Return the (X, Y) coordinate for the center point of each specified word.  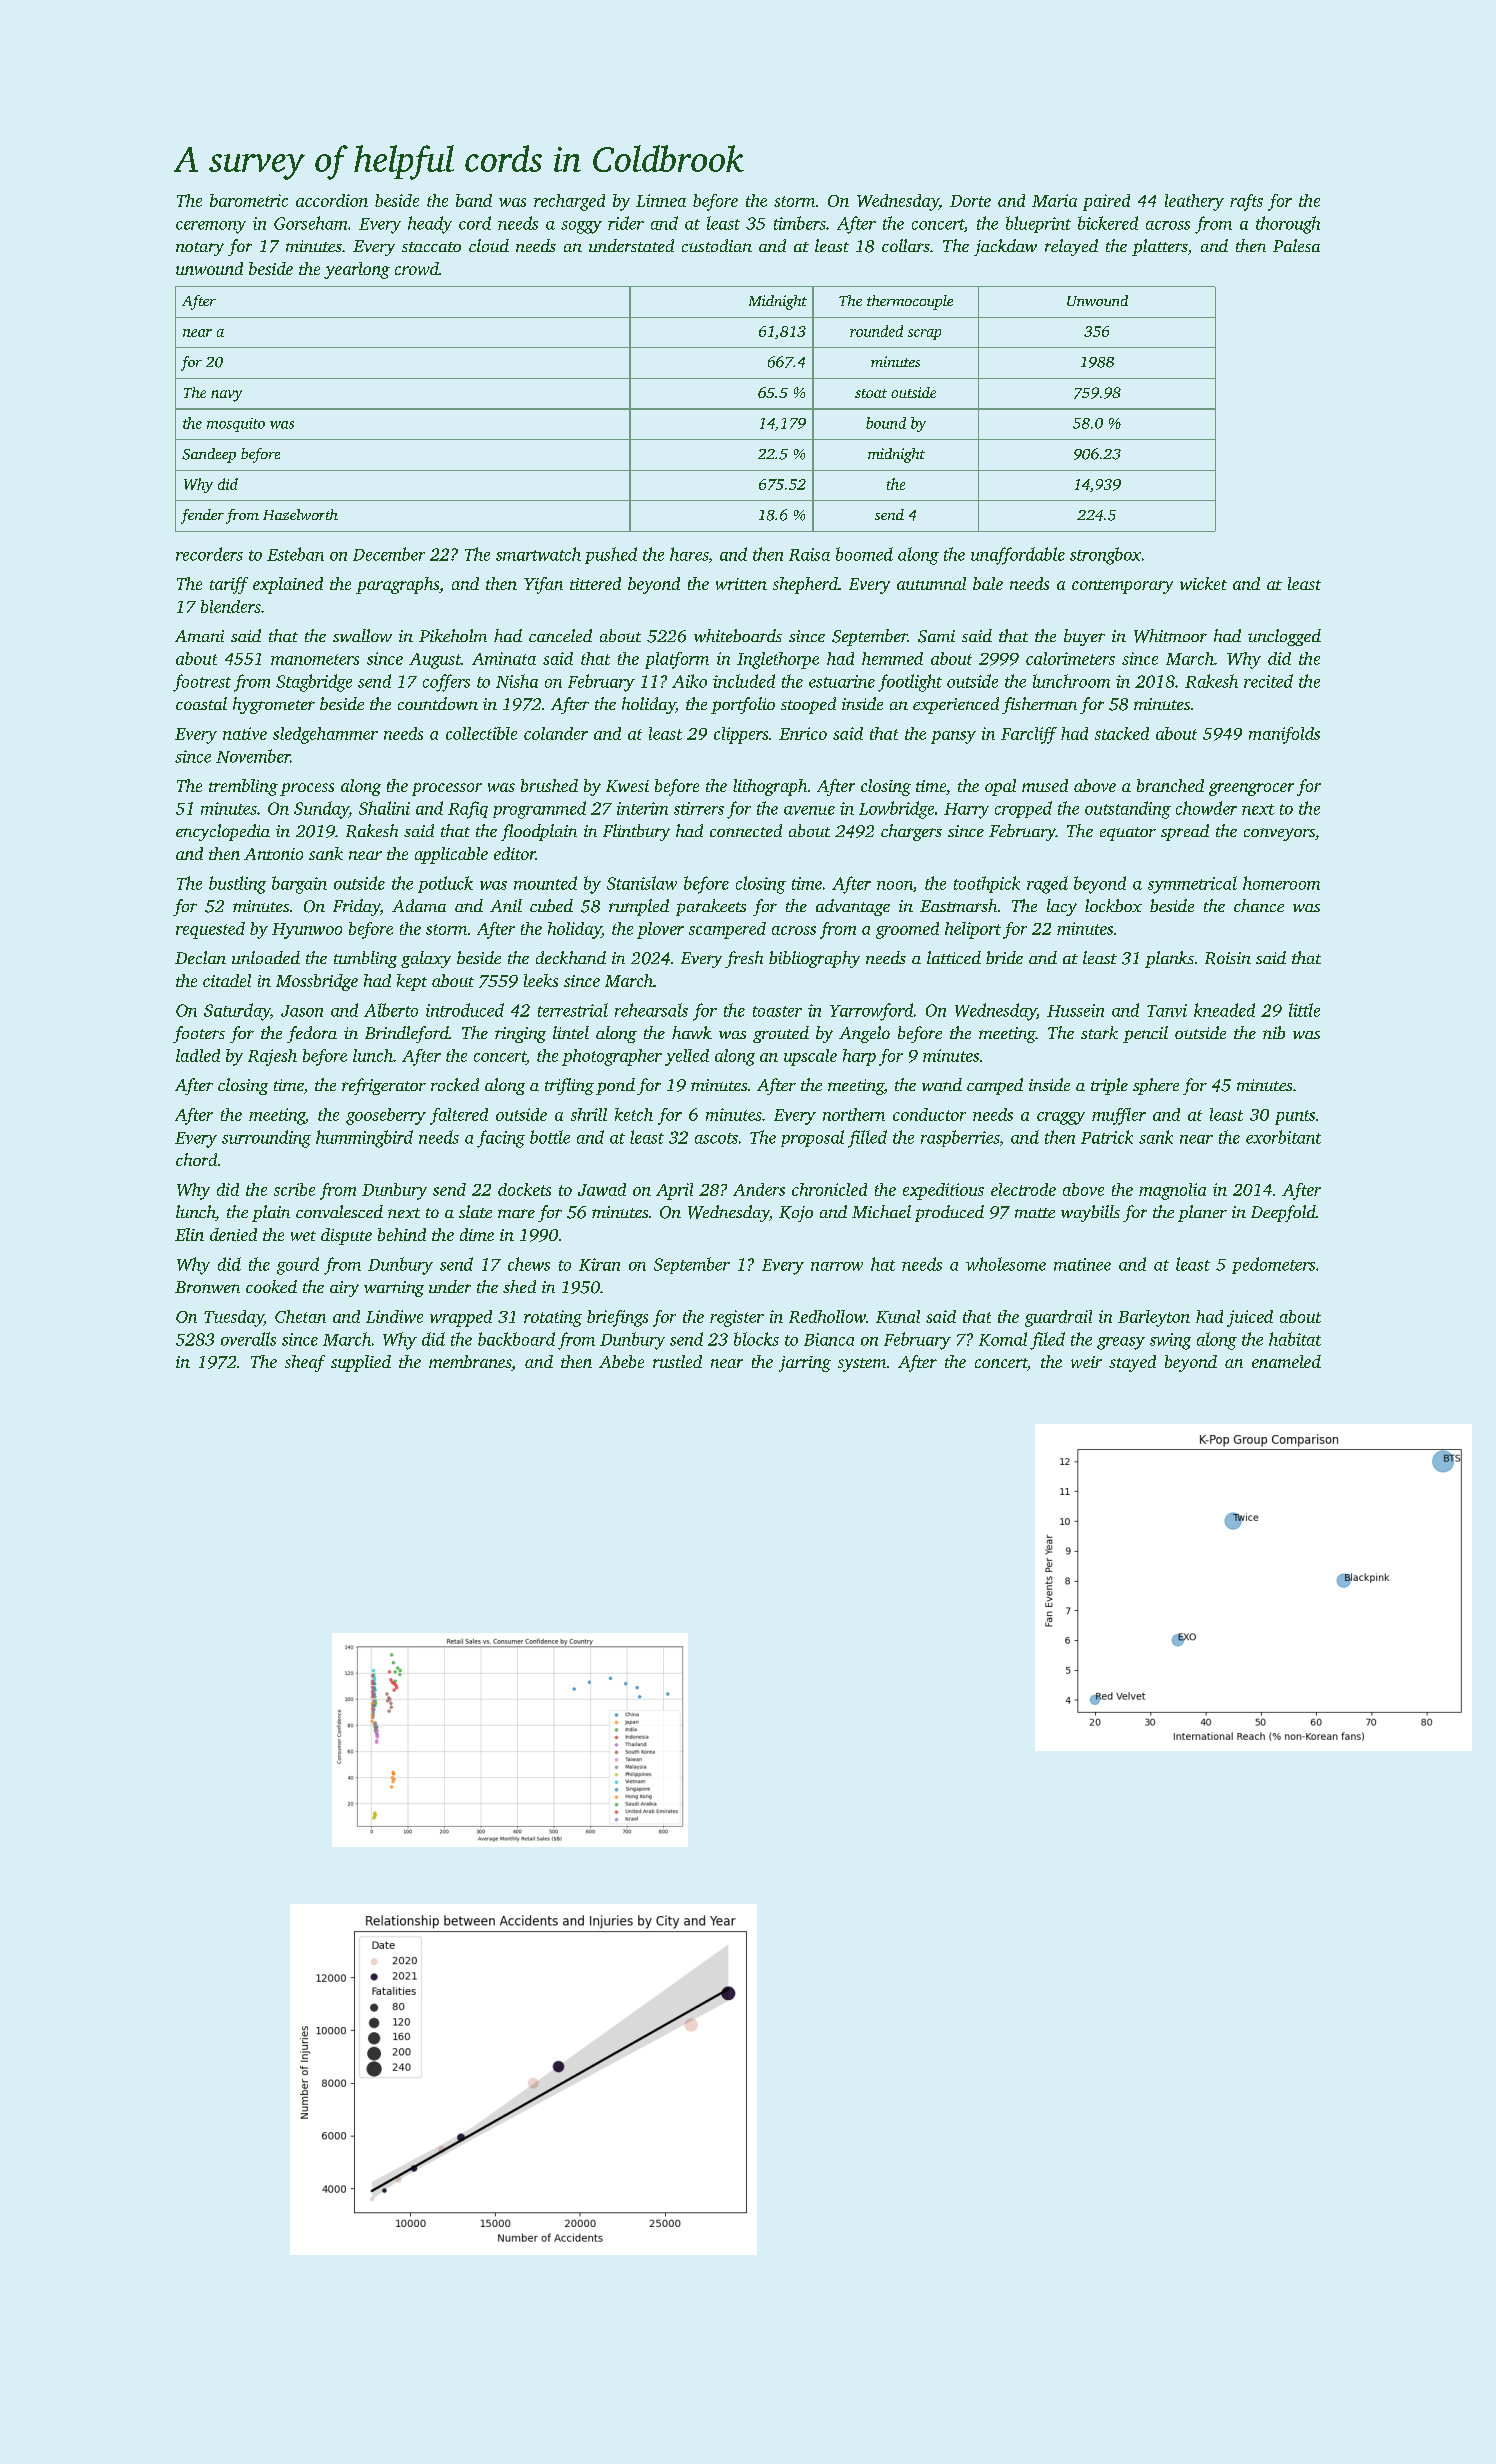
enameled (1286, 1361)
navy (226, 396)
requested (210, 930)
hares (689, 554)
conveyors (1279, 834)
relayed (1071, 247)
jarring (805, 1364)
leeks (541, 980)
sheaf (305, 1363)
